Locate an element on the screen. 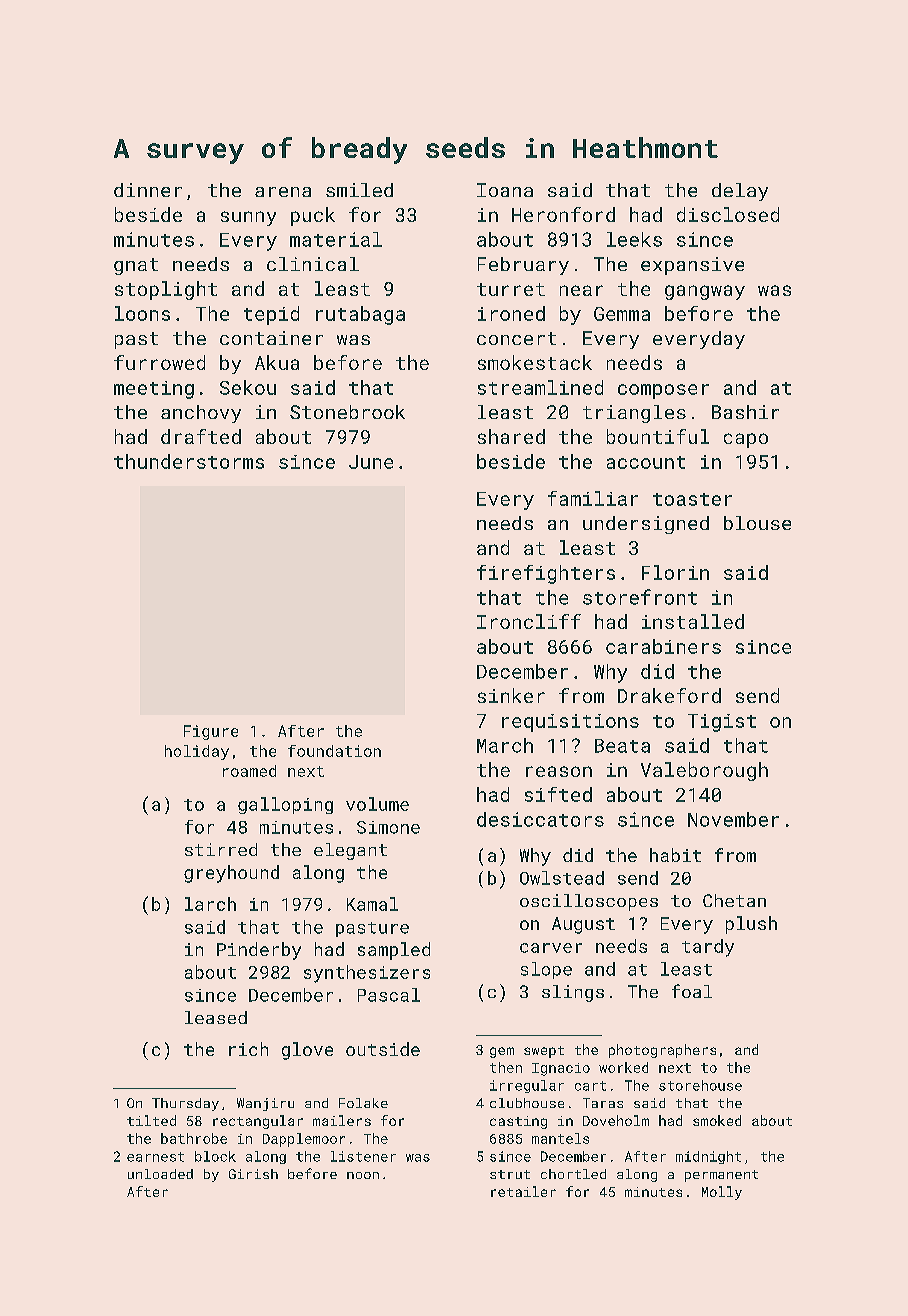 This screenshot has width=908, height=1316. material is located at coordinates (336, 239).
